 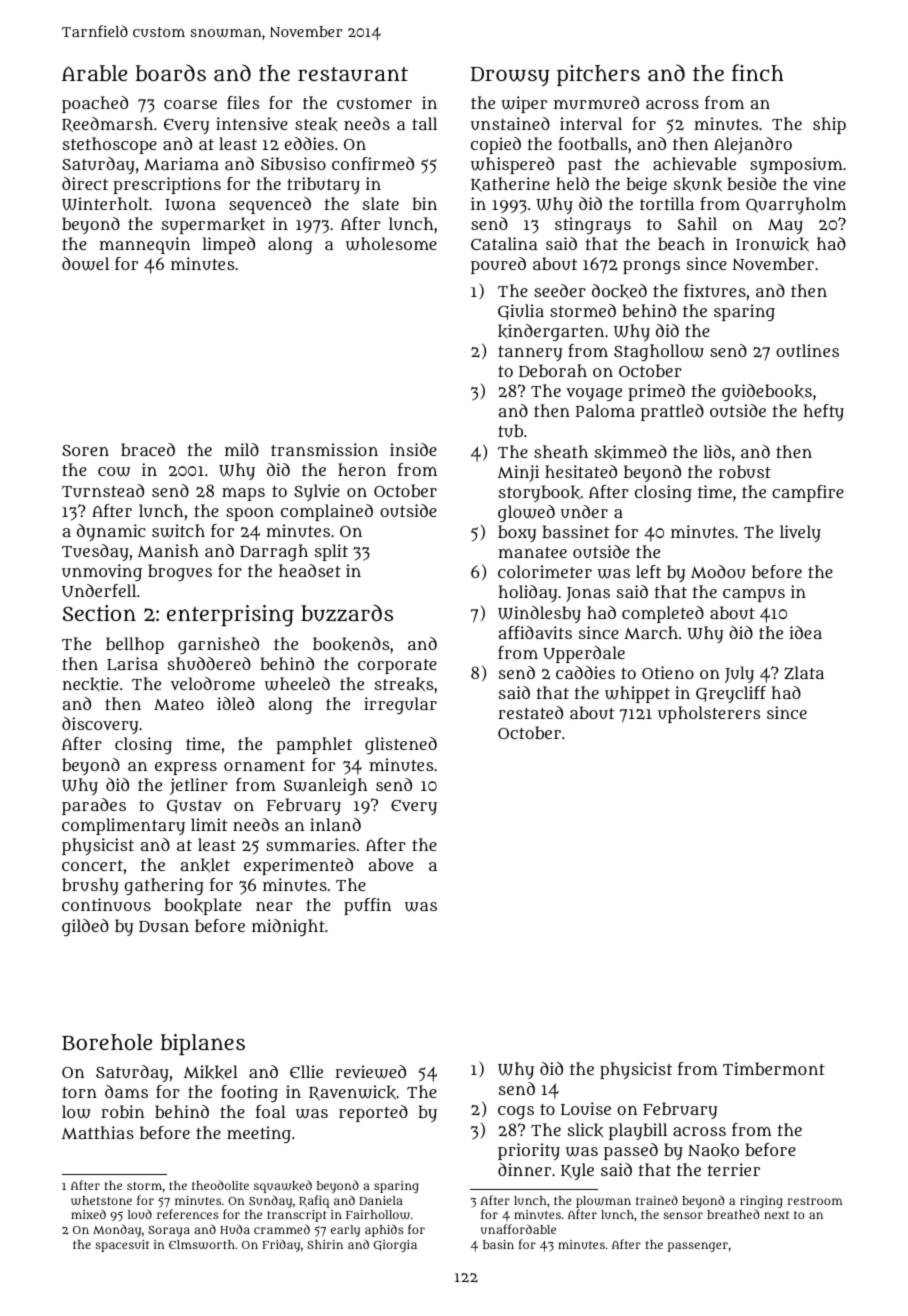 What do you see at coordinates (259, 1134) in the screenshot?
I see `meeting` at bounding box center [259, 1134].
